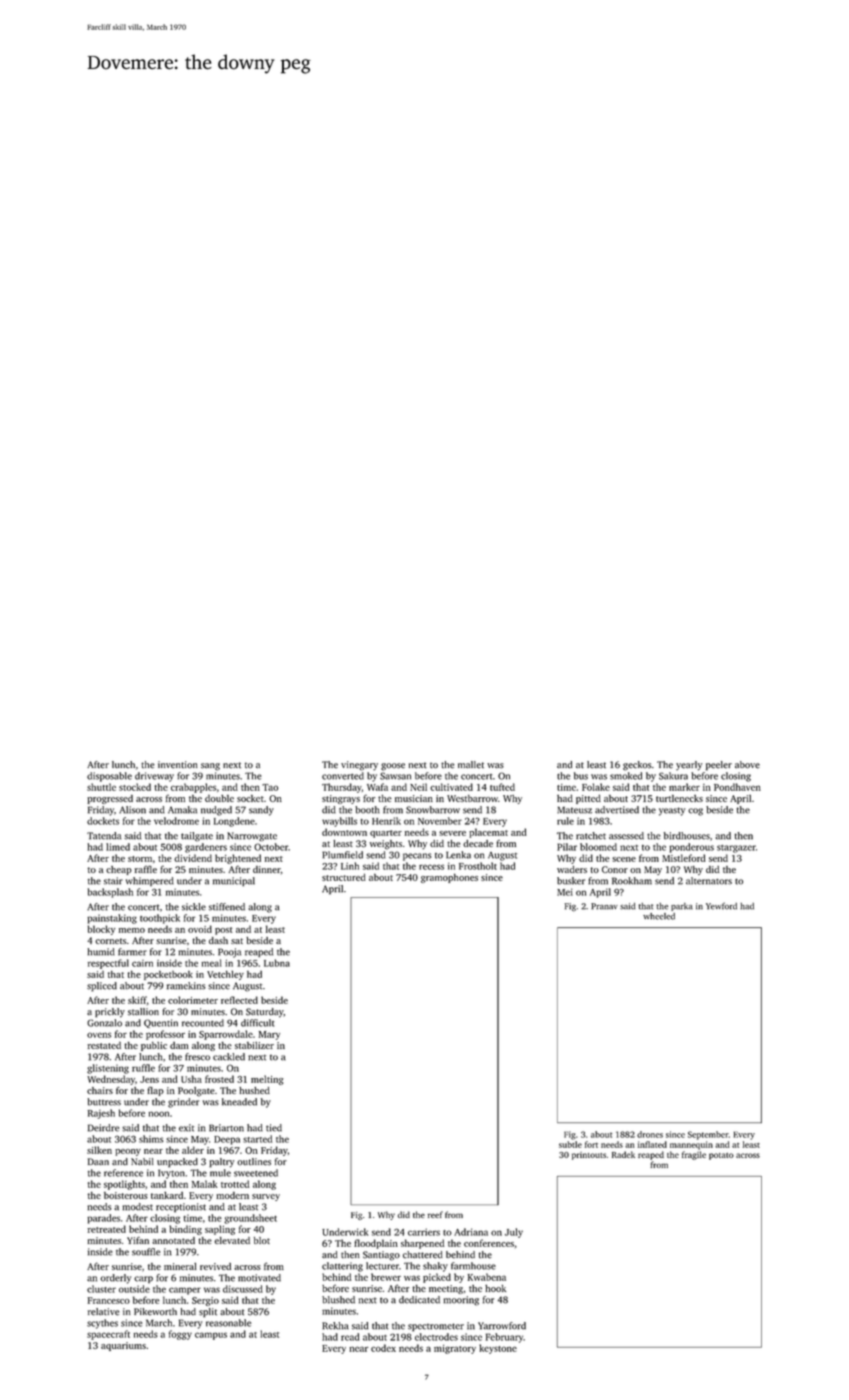 The width and height of the screenshot is (849, 1400). What do you see at coordinates (101, 787) in the screenshot?
I see `shuttle` at bounding box center [101, 787].
